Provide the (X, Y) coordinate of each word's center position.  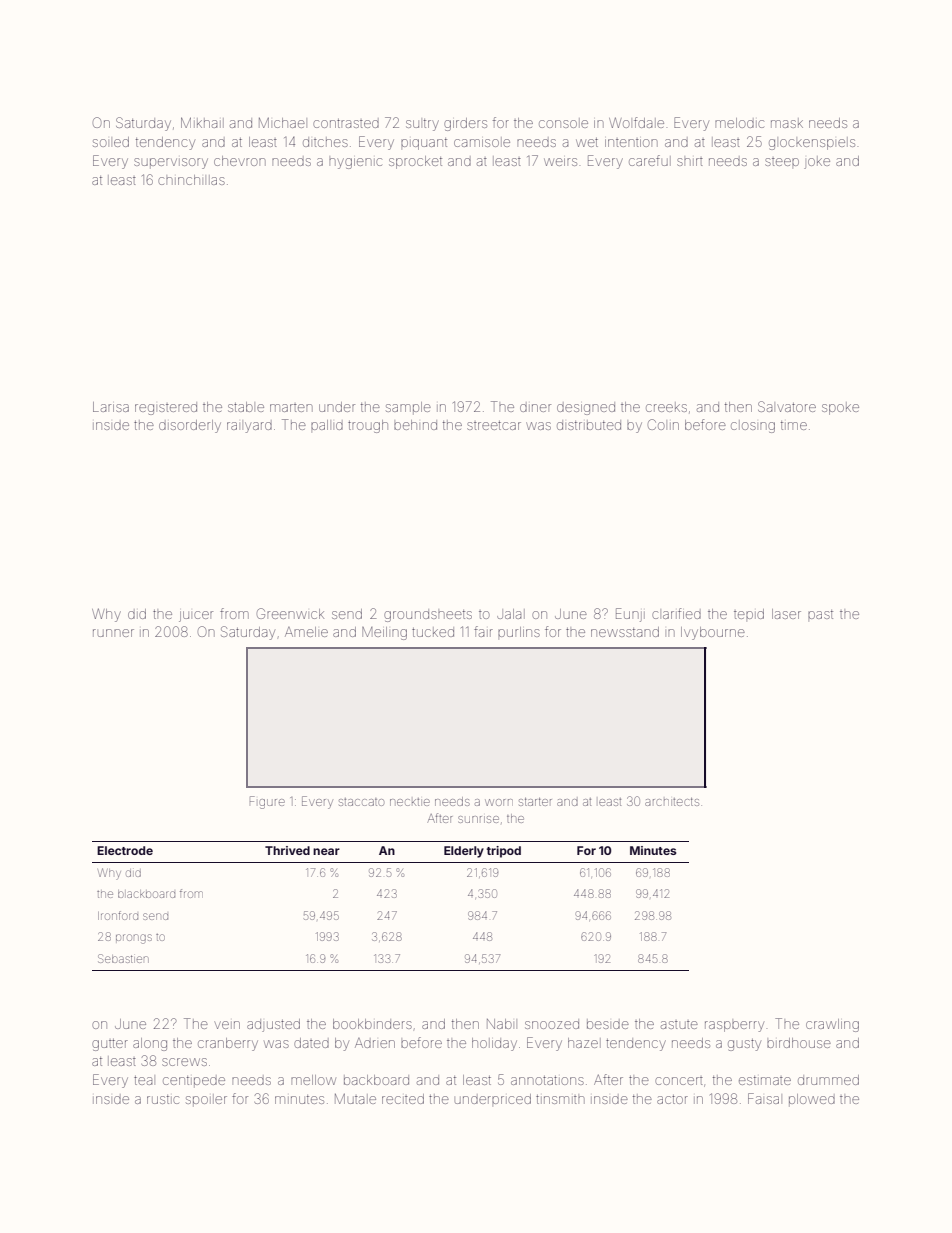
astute (679, 1025)
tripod (503, 852)
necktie (410, 802)
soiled (111, 142)
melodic (739, 123)
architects (672, 802)
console (563, 123)
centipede (194, 1082)
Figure (267, 802)
